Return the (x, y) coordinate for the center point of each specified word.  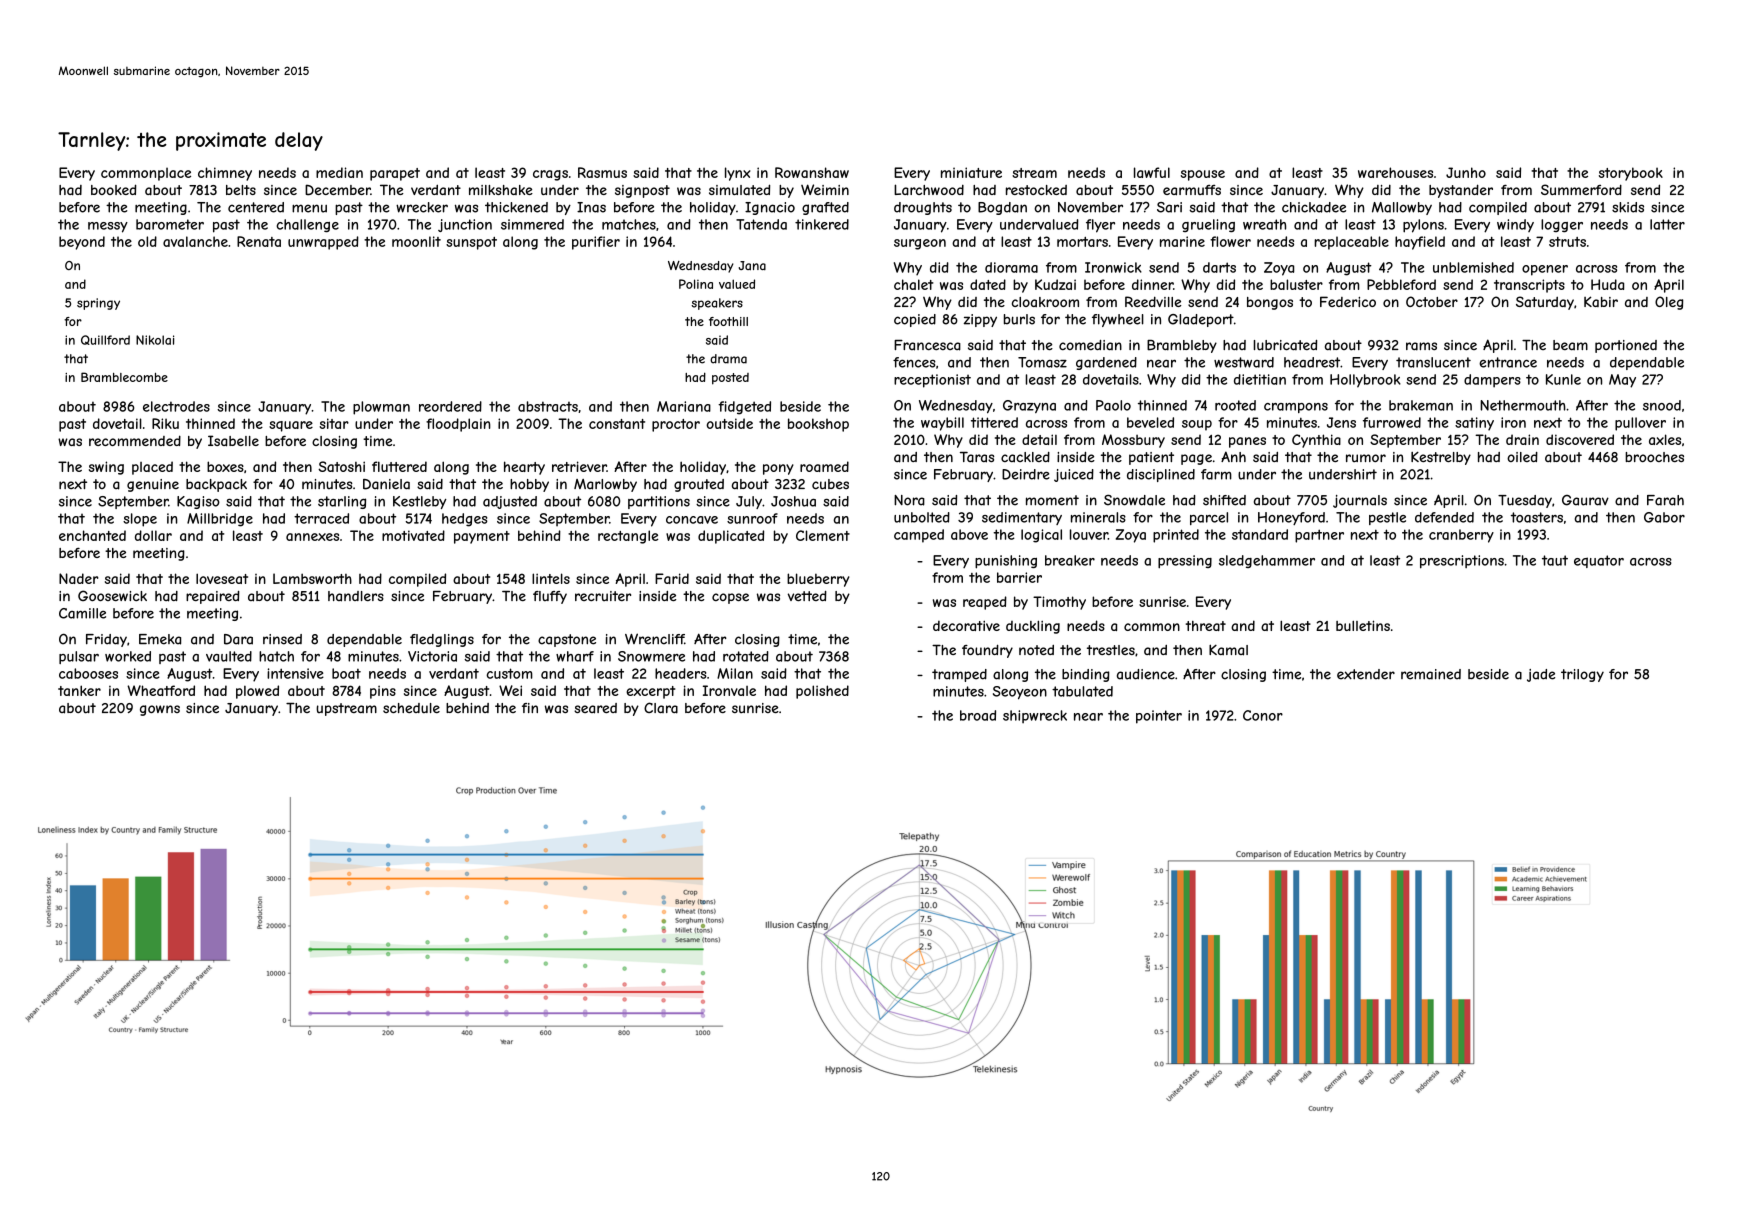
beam (1570, 345)
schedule (411, 708)
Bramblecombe (124, 377)
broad (978, 715)
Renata (259, 241)
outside (729, 423)
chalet (914, 284)
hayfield (1420, 243)
